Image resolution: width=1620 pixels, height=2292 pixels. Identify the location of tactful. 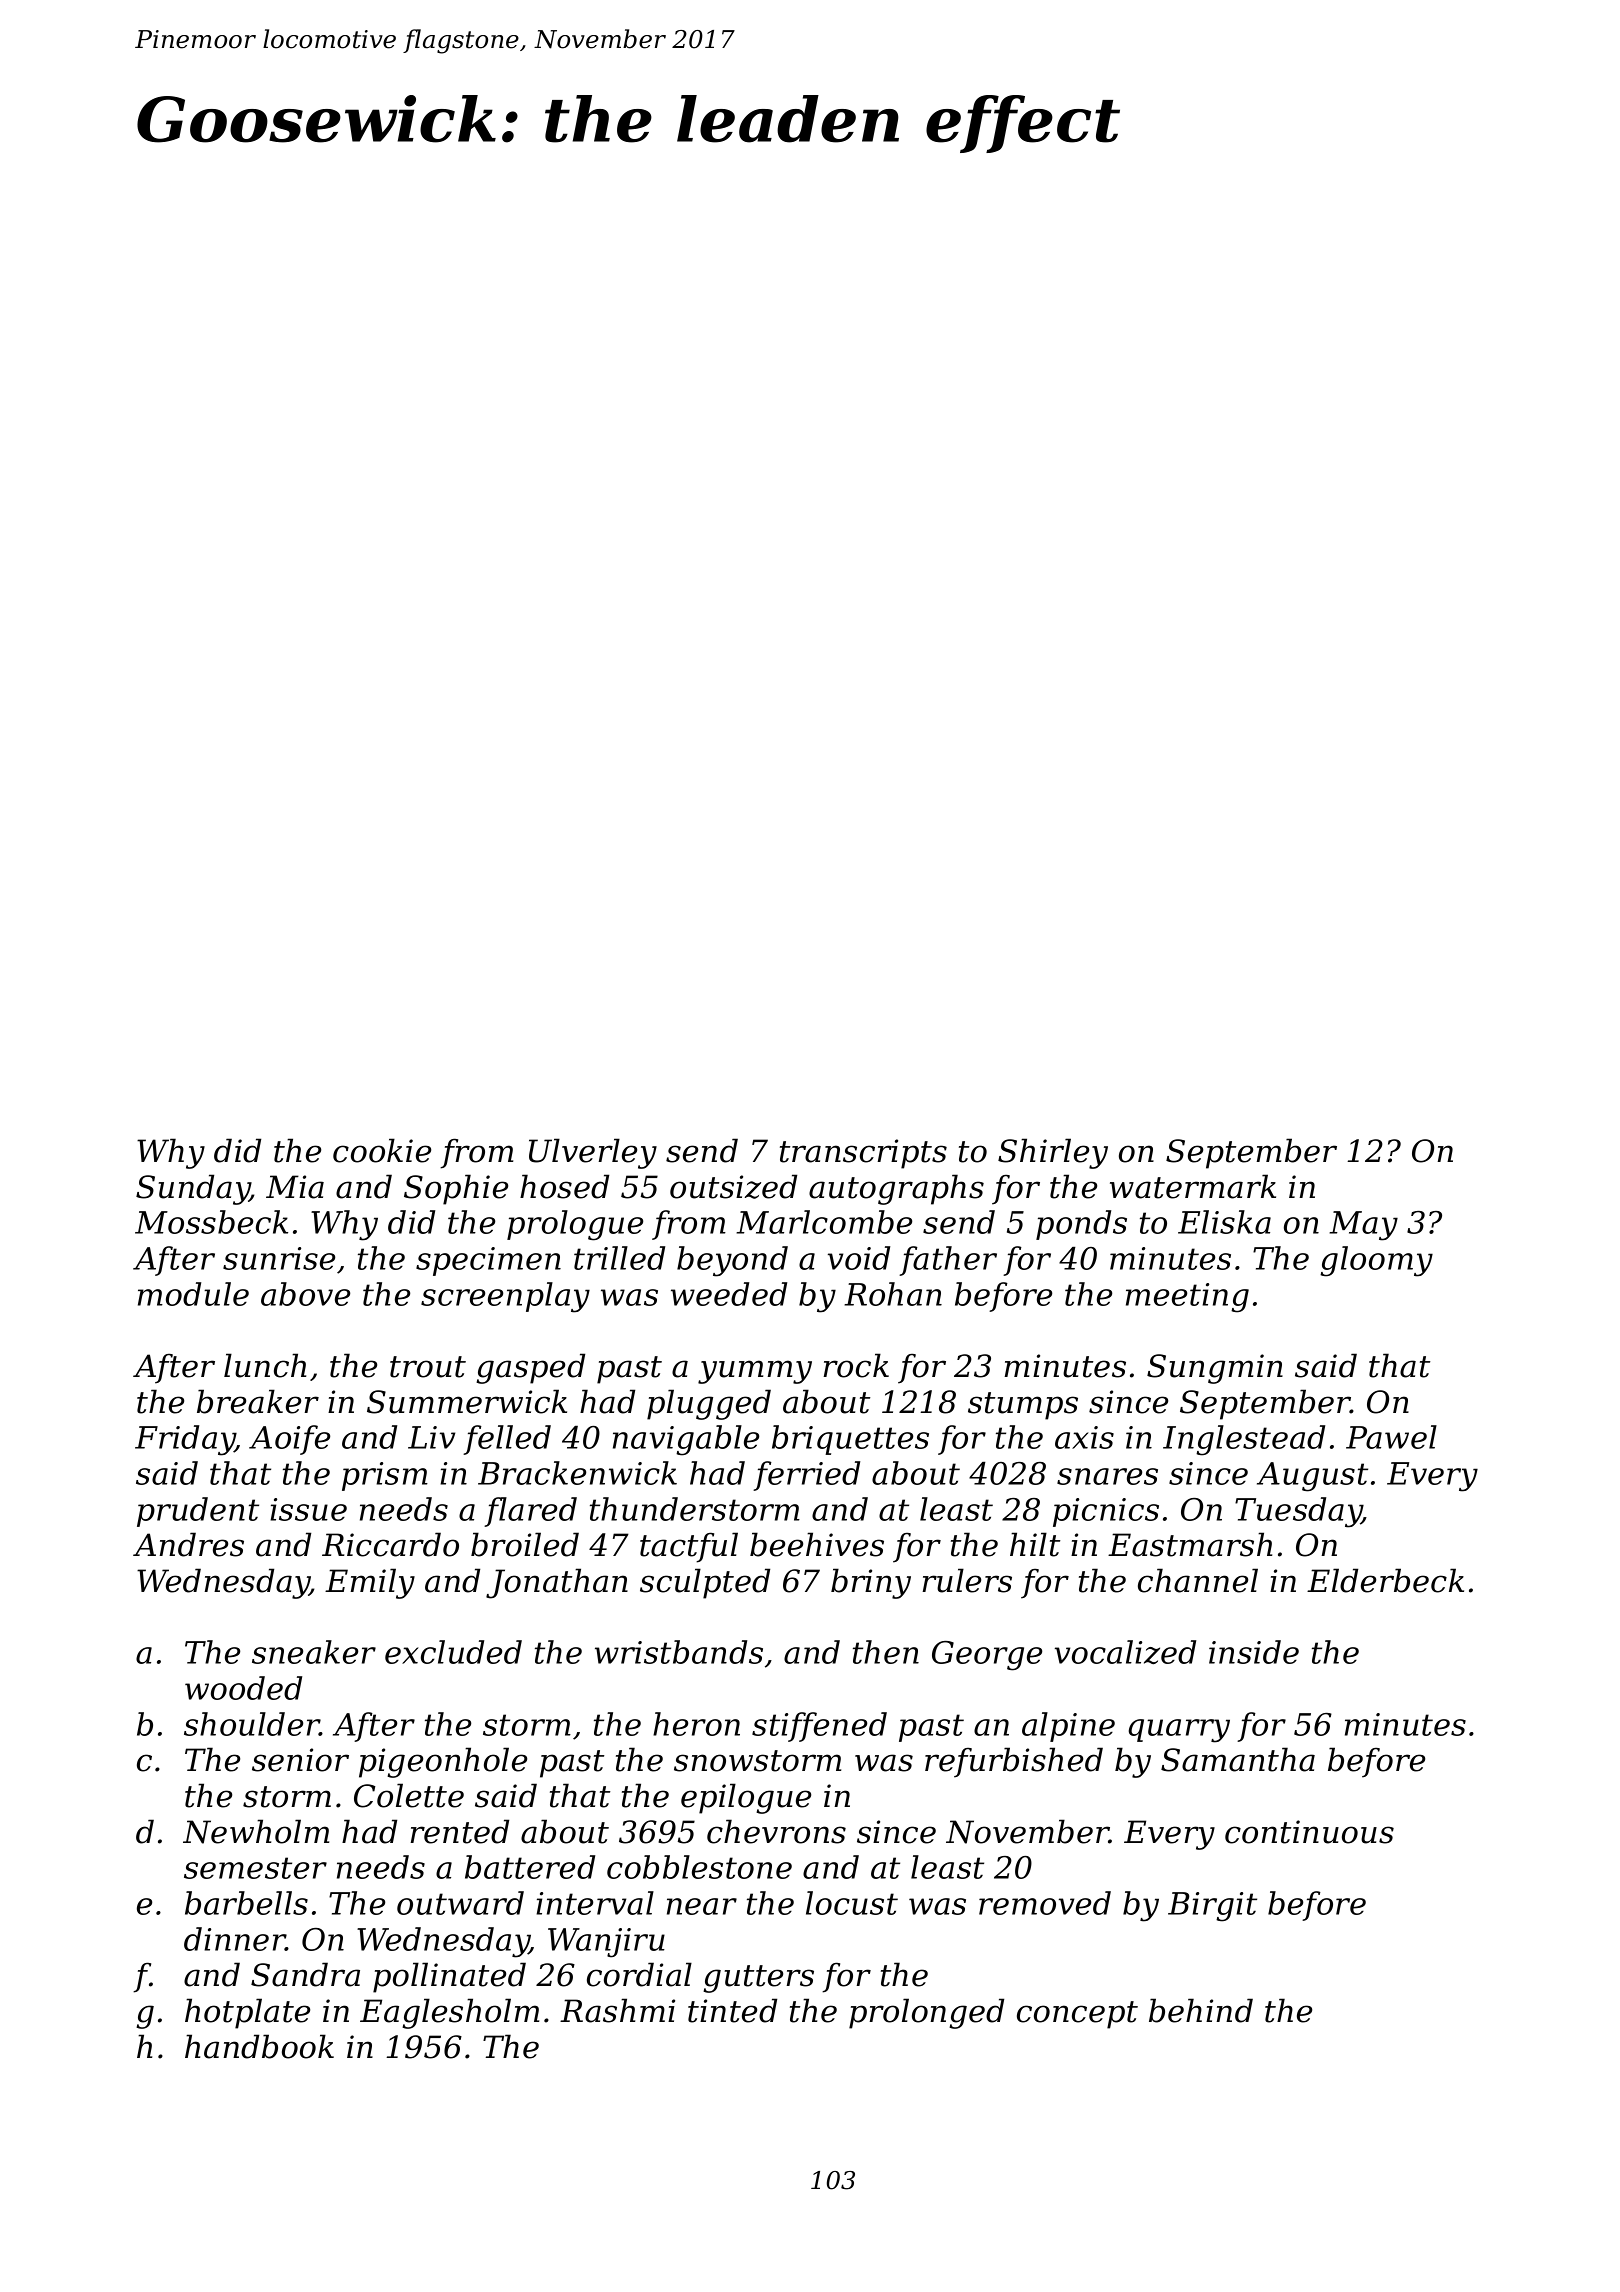
(689, 1547).
